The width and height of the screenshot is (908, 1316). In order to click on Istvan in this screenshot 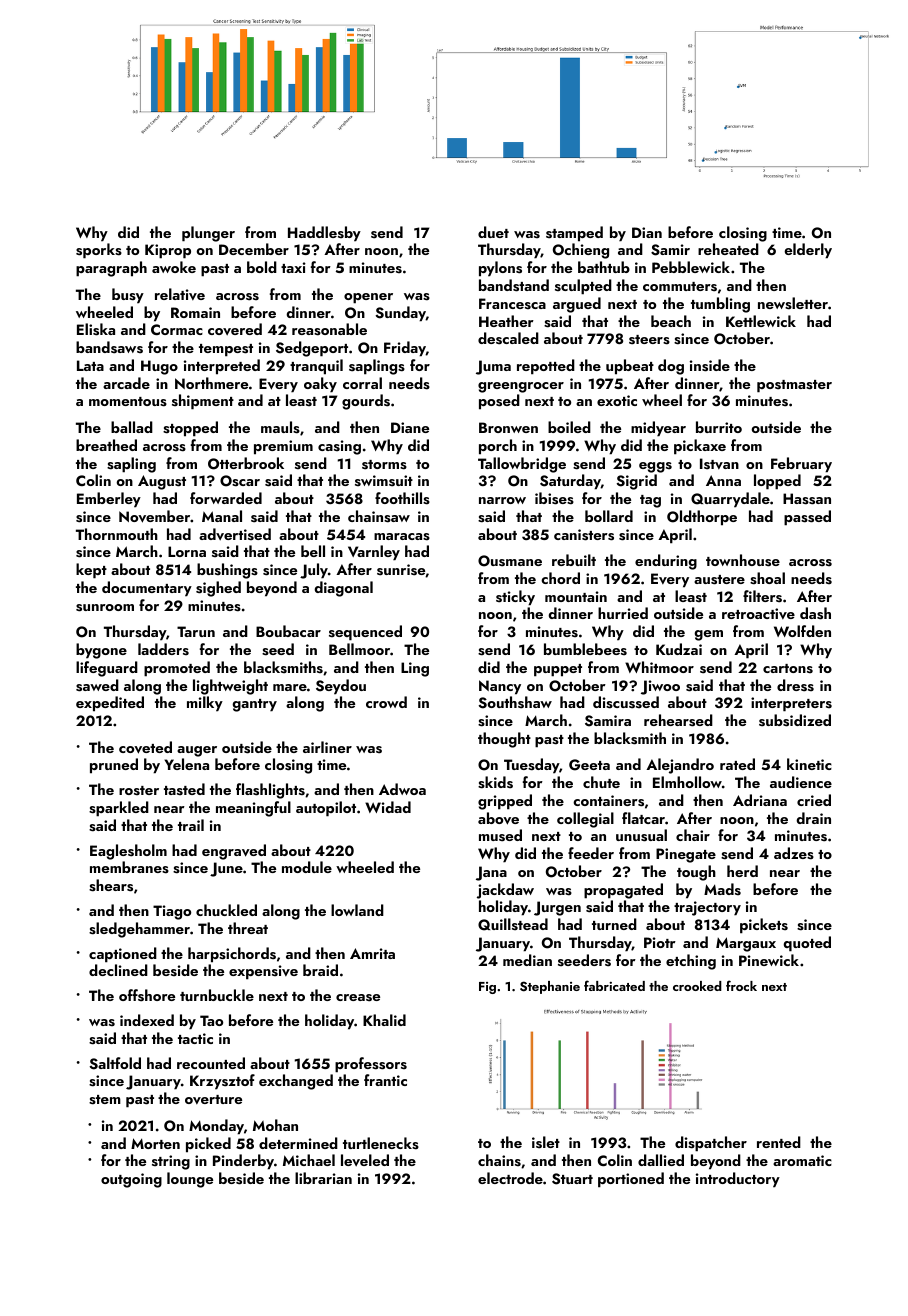, I will do `click(719, 464)`.
